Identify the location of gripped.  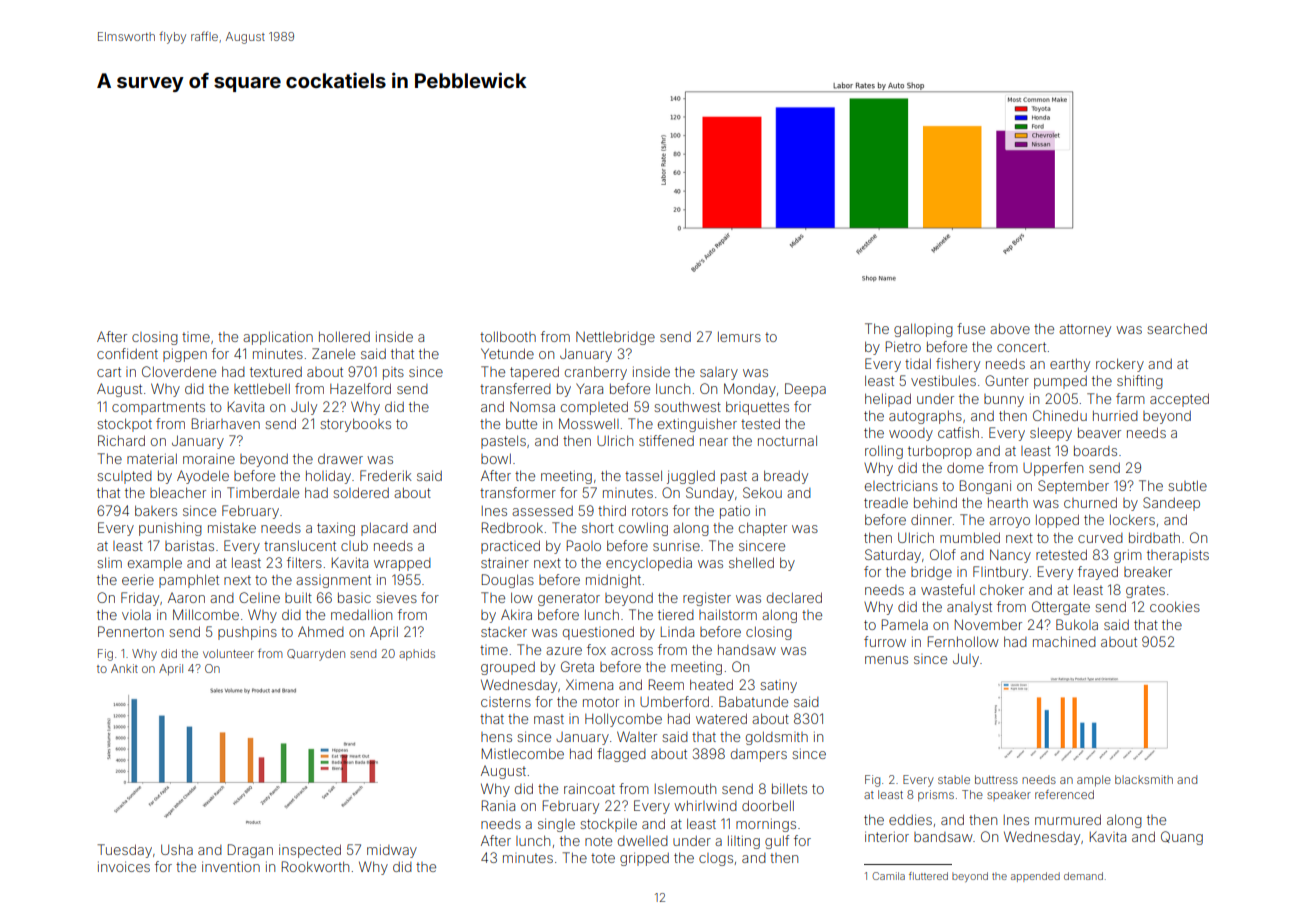
(644, 859).
